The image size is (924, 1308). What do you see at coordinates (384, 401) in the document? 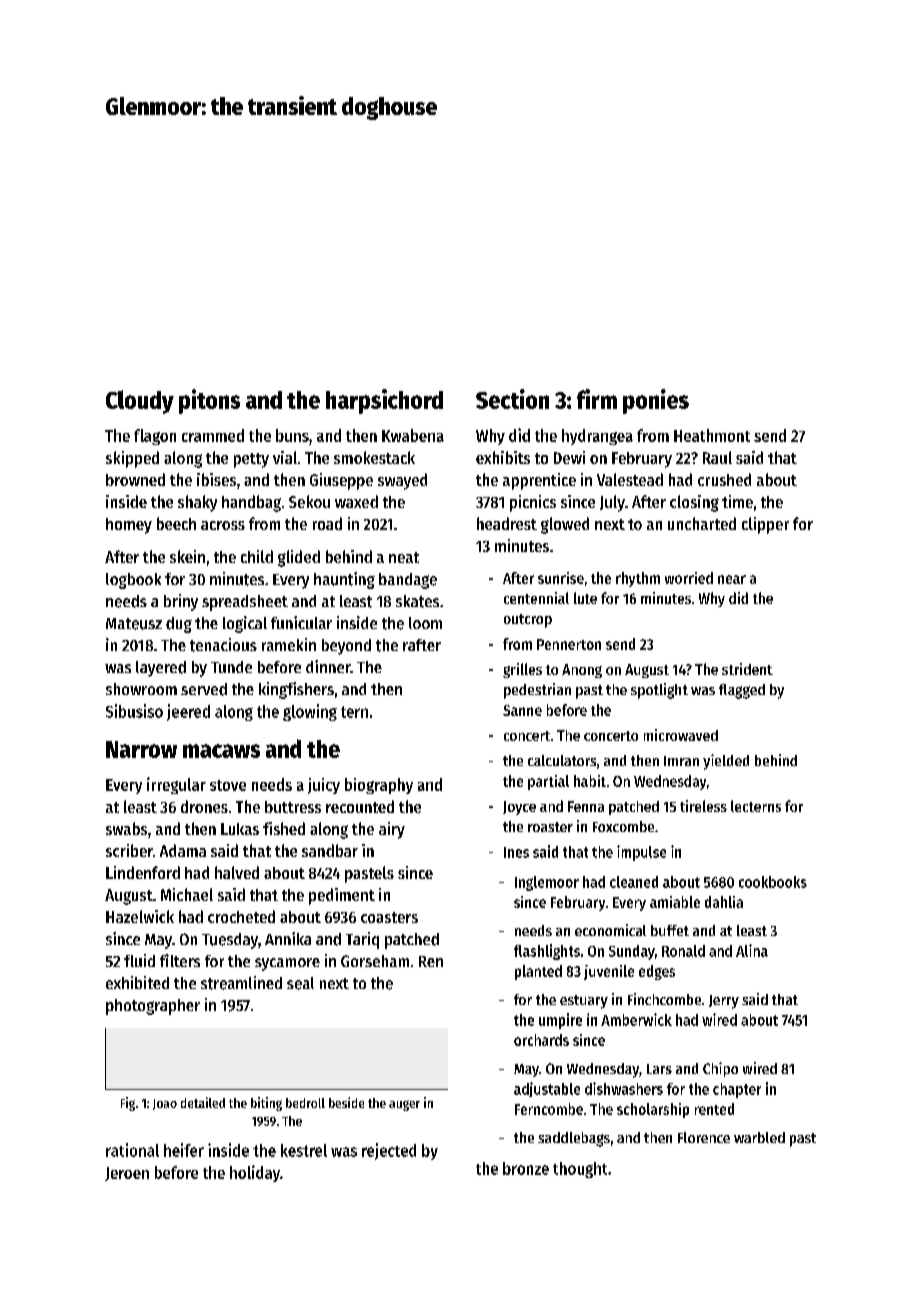
I see `harpsichord` at bounding box center [384, 401].
